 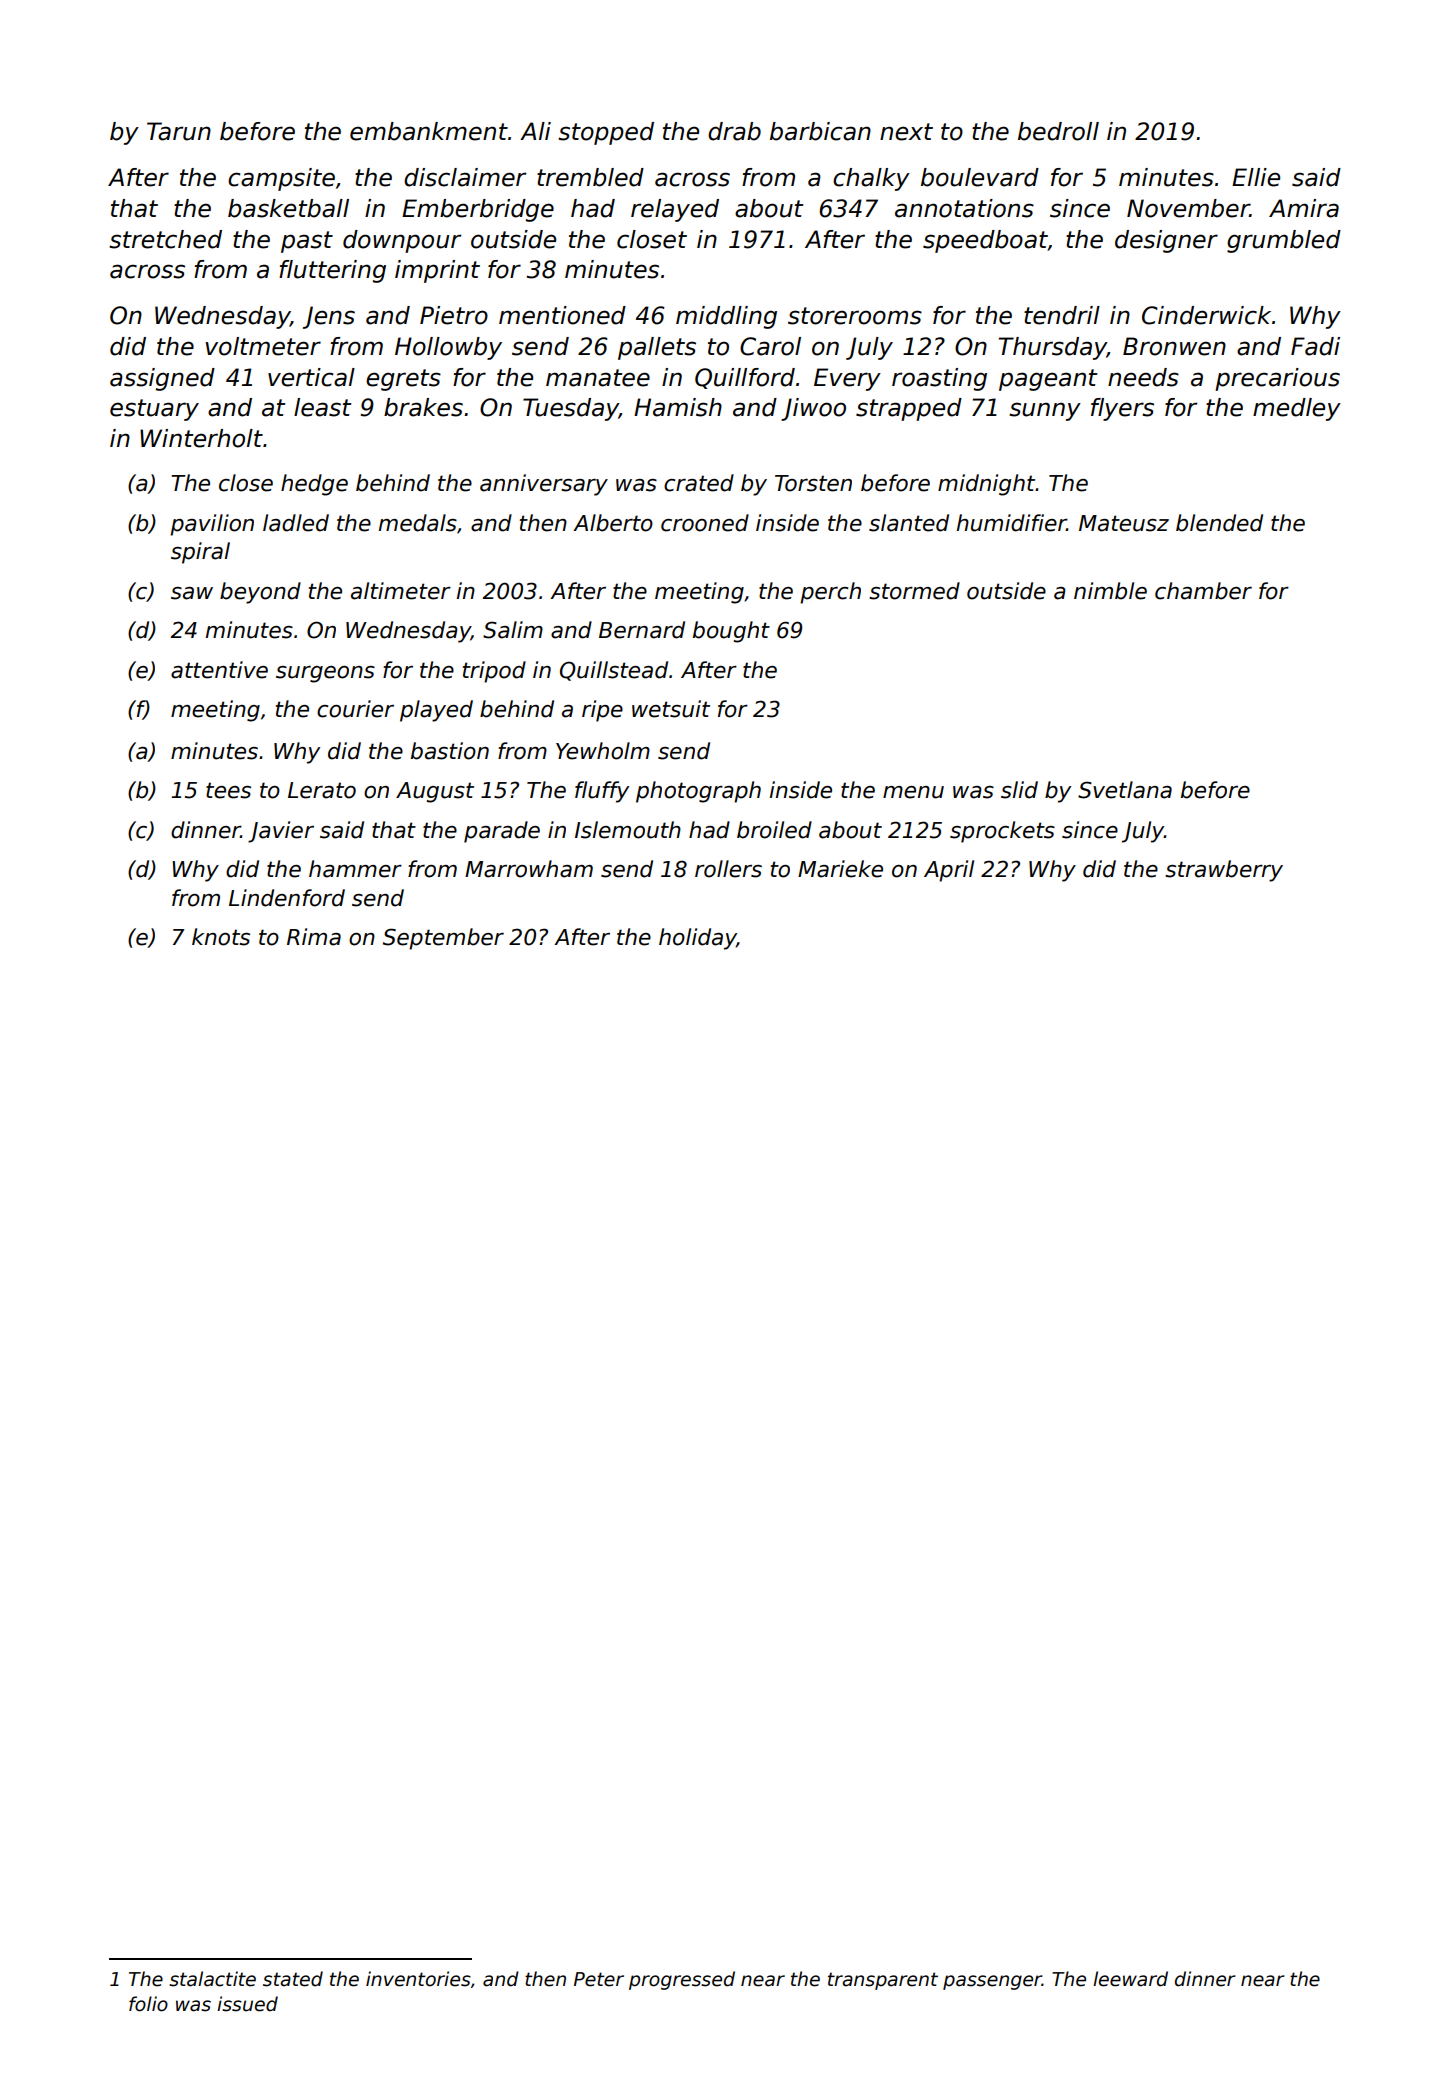 What do you see at coordinates (1224, 871) in the document?
I see `strawberry` at bounding box center [1224, 871].
